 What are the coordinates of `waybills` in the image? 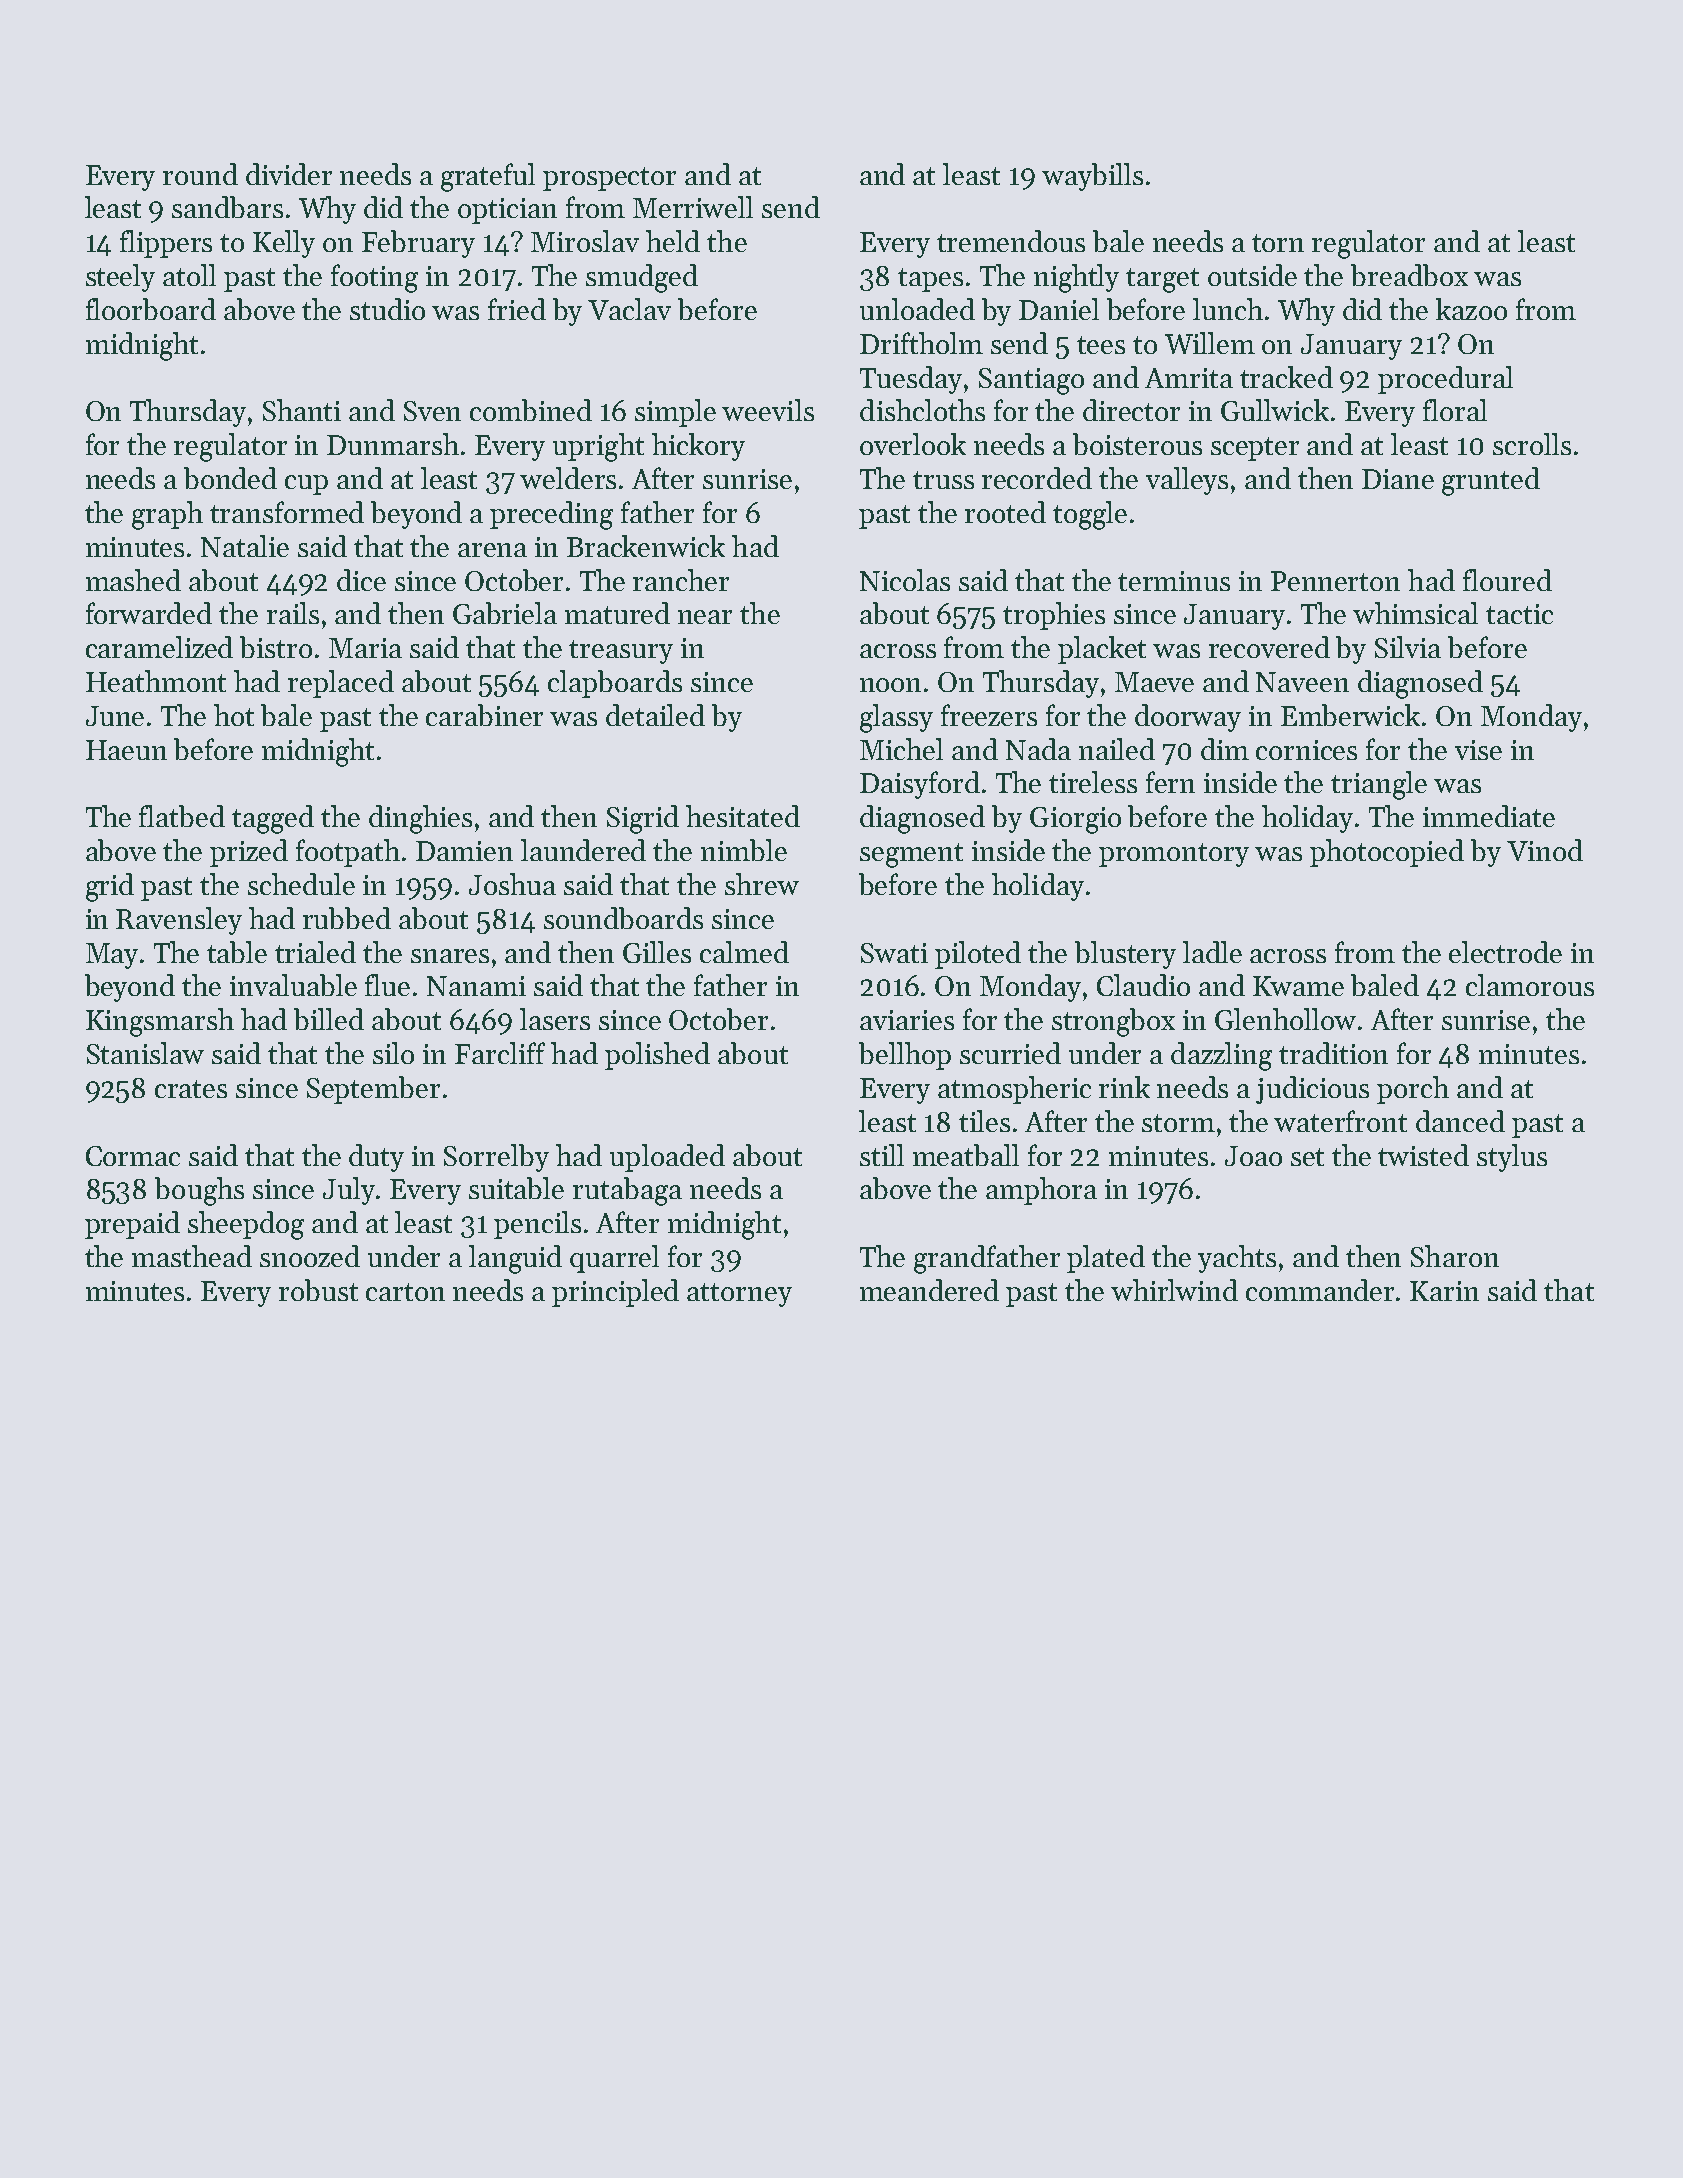 It's located at (1092, 177).
